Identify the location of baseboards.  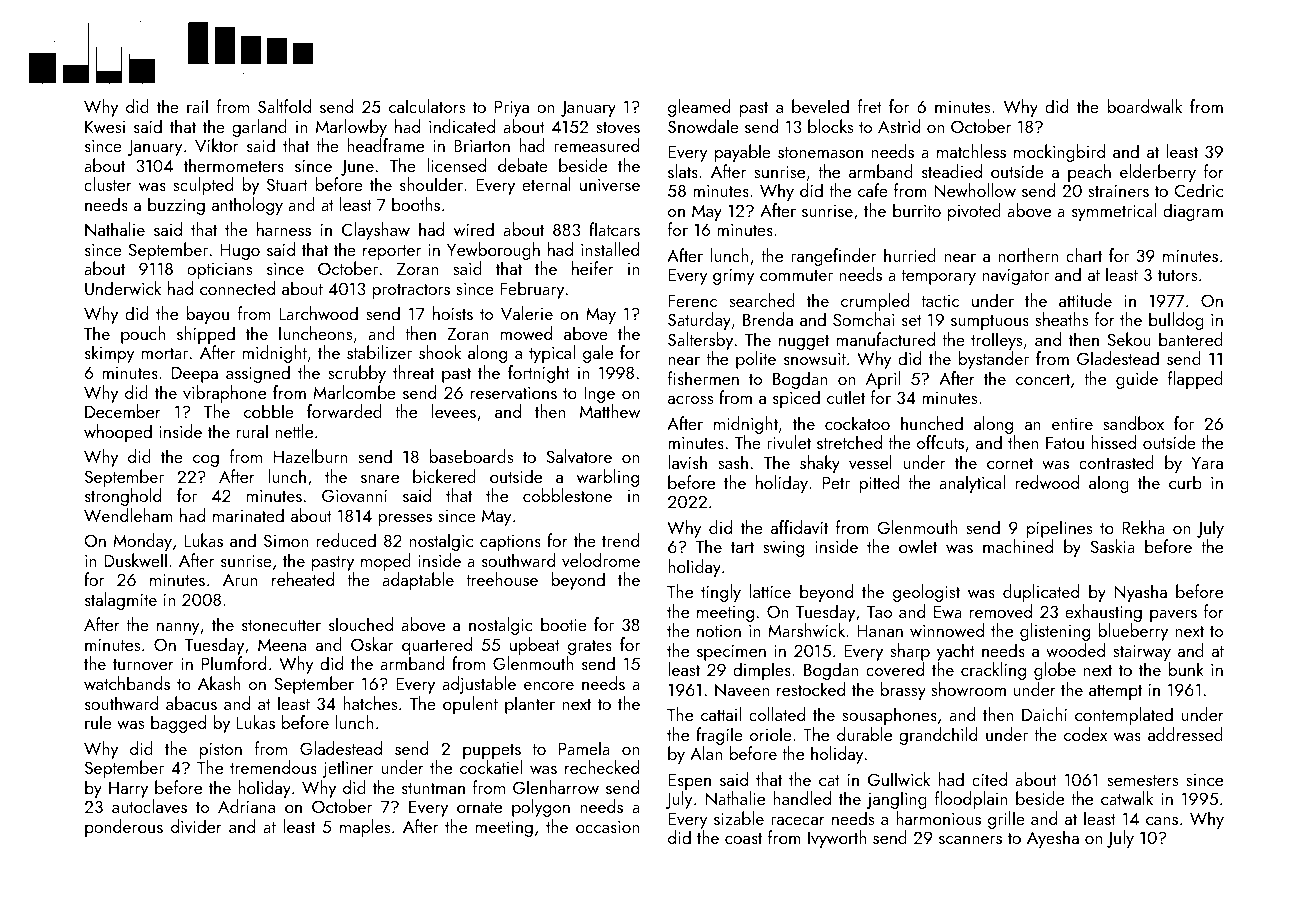
(471, 456).
